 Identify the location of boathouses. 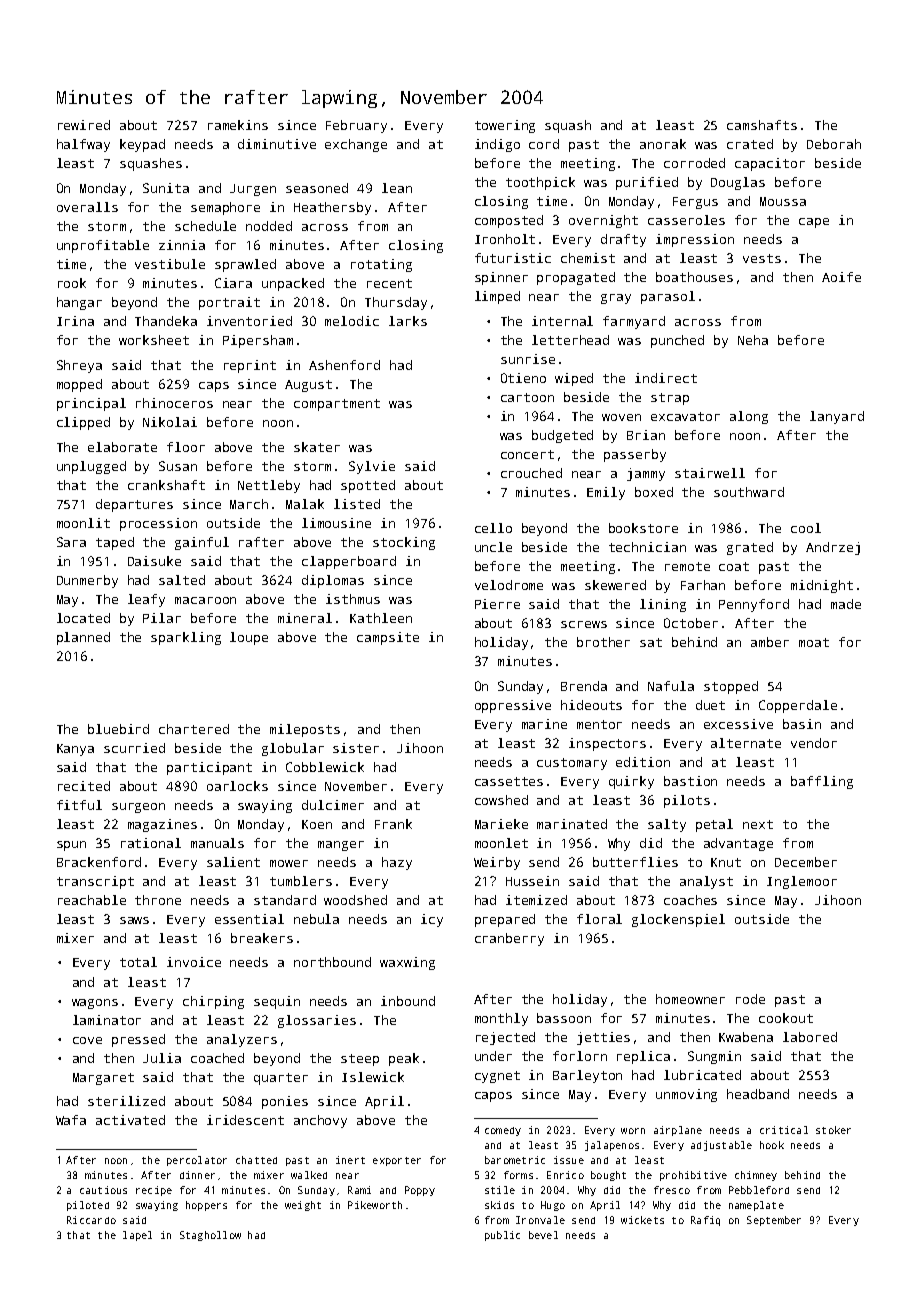
(694, 277).
